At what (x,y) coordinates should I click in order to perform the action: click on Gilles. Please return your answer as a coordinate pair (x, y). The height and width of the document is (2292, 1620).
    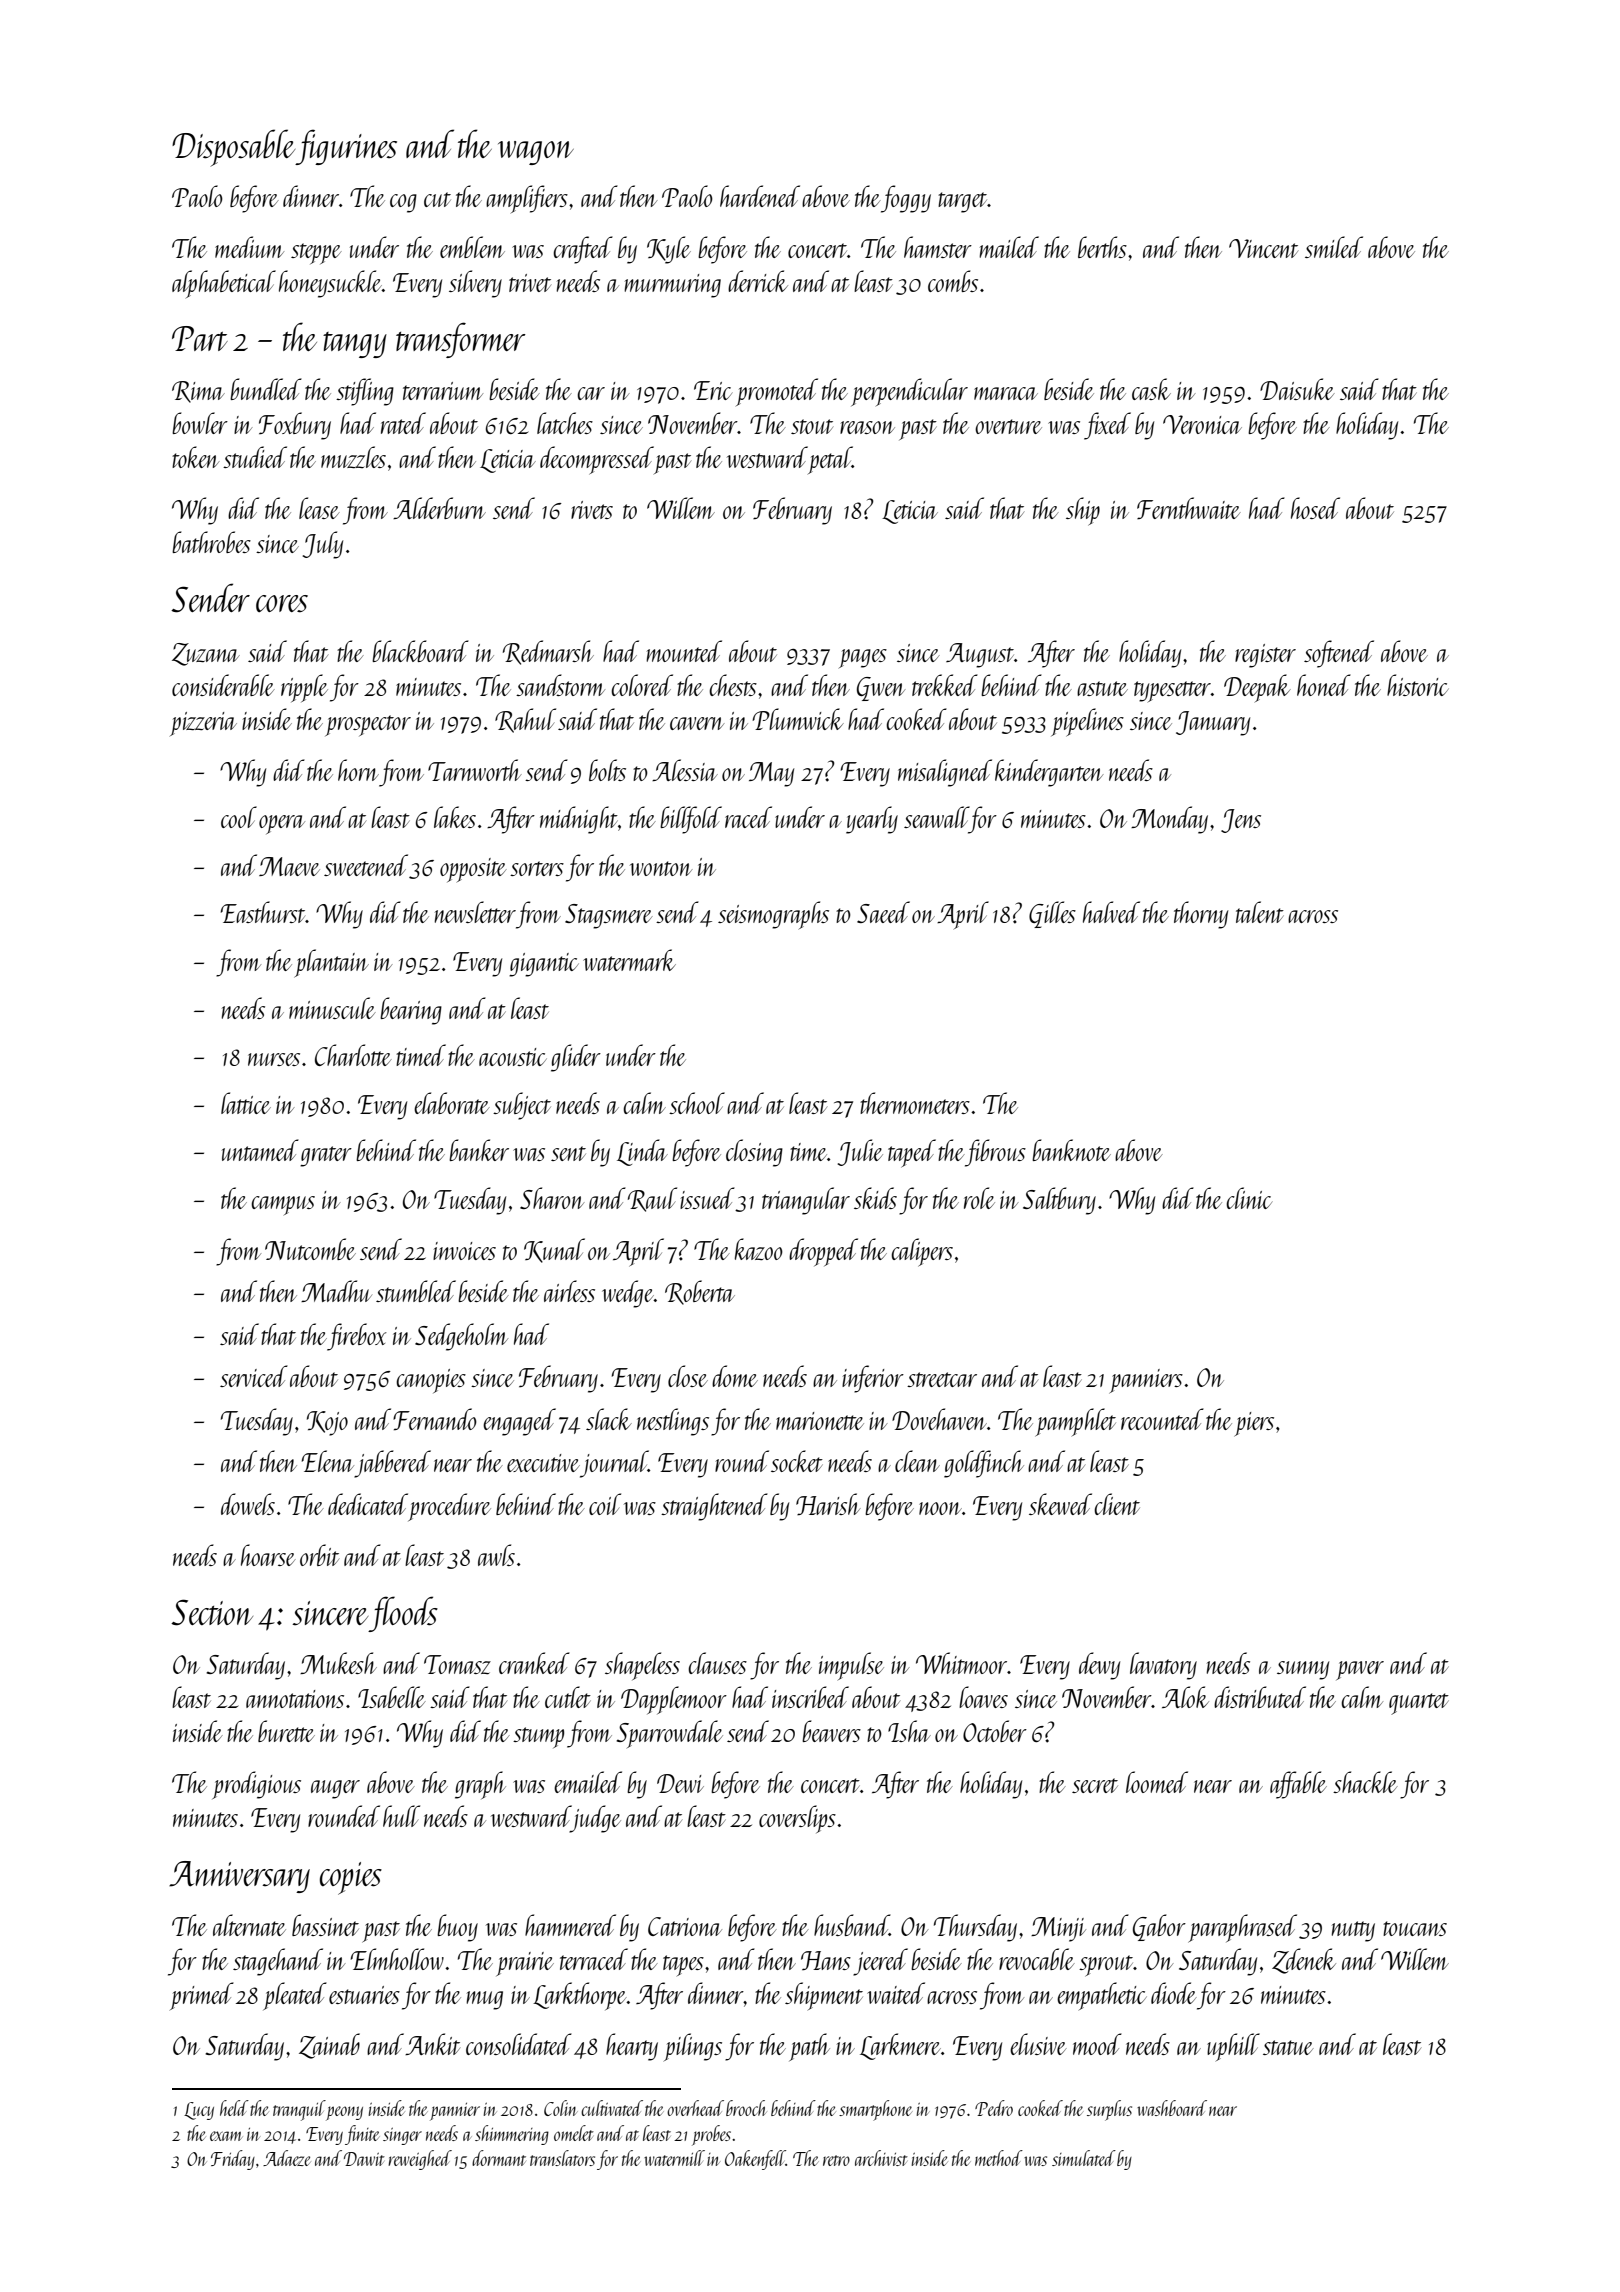
    Looking at the image, I should click on (1052, 914).
